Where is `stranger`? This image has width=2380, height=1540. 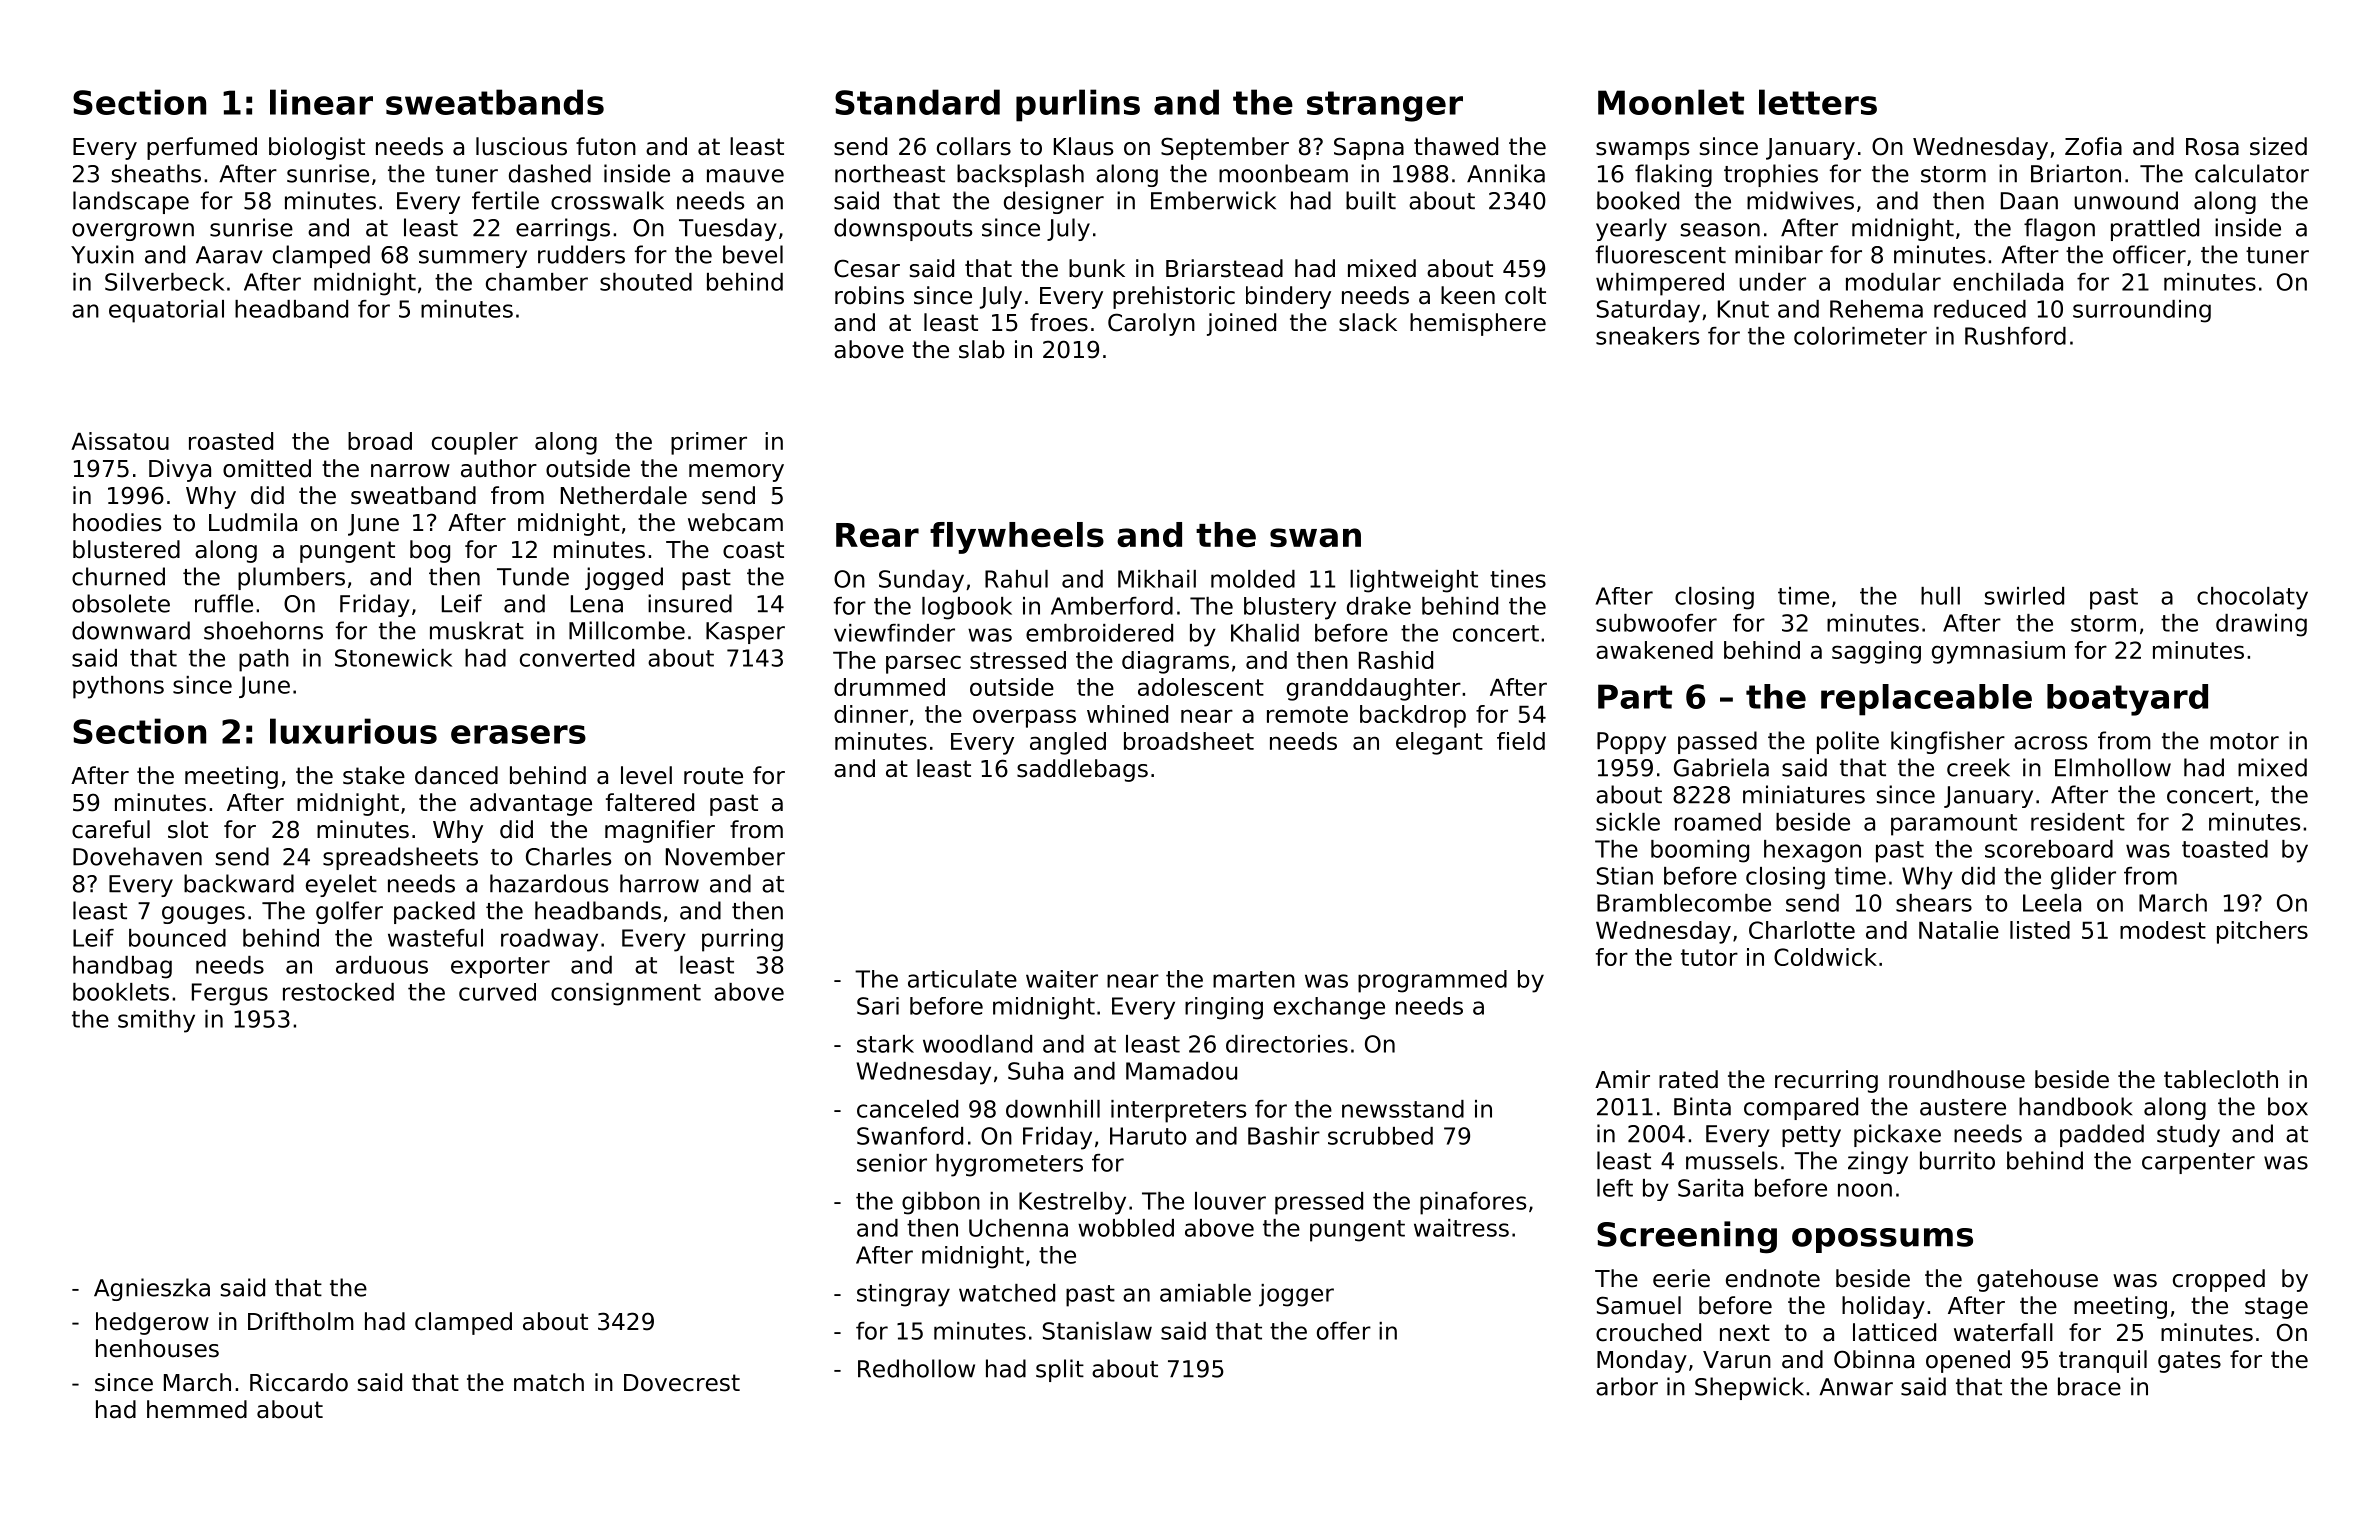 stranger is located at coordinates (1385, 106).
